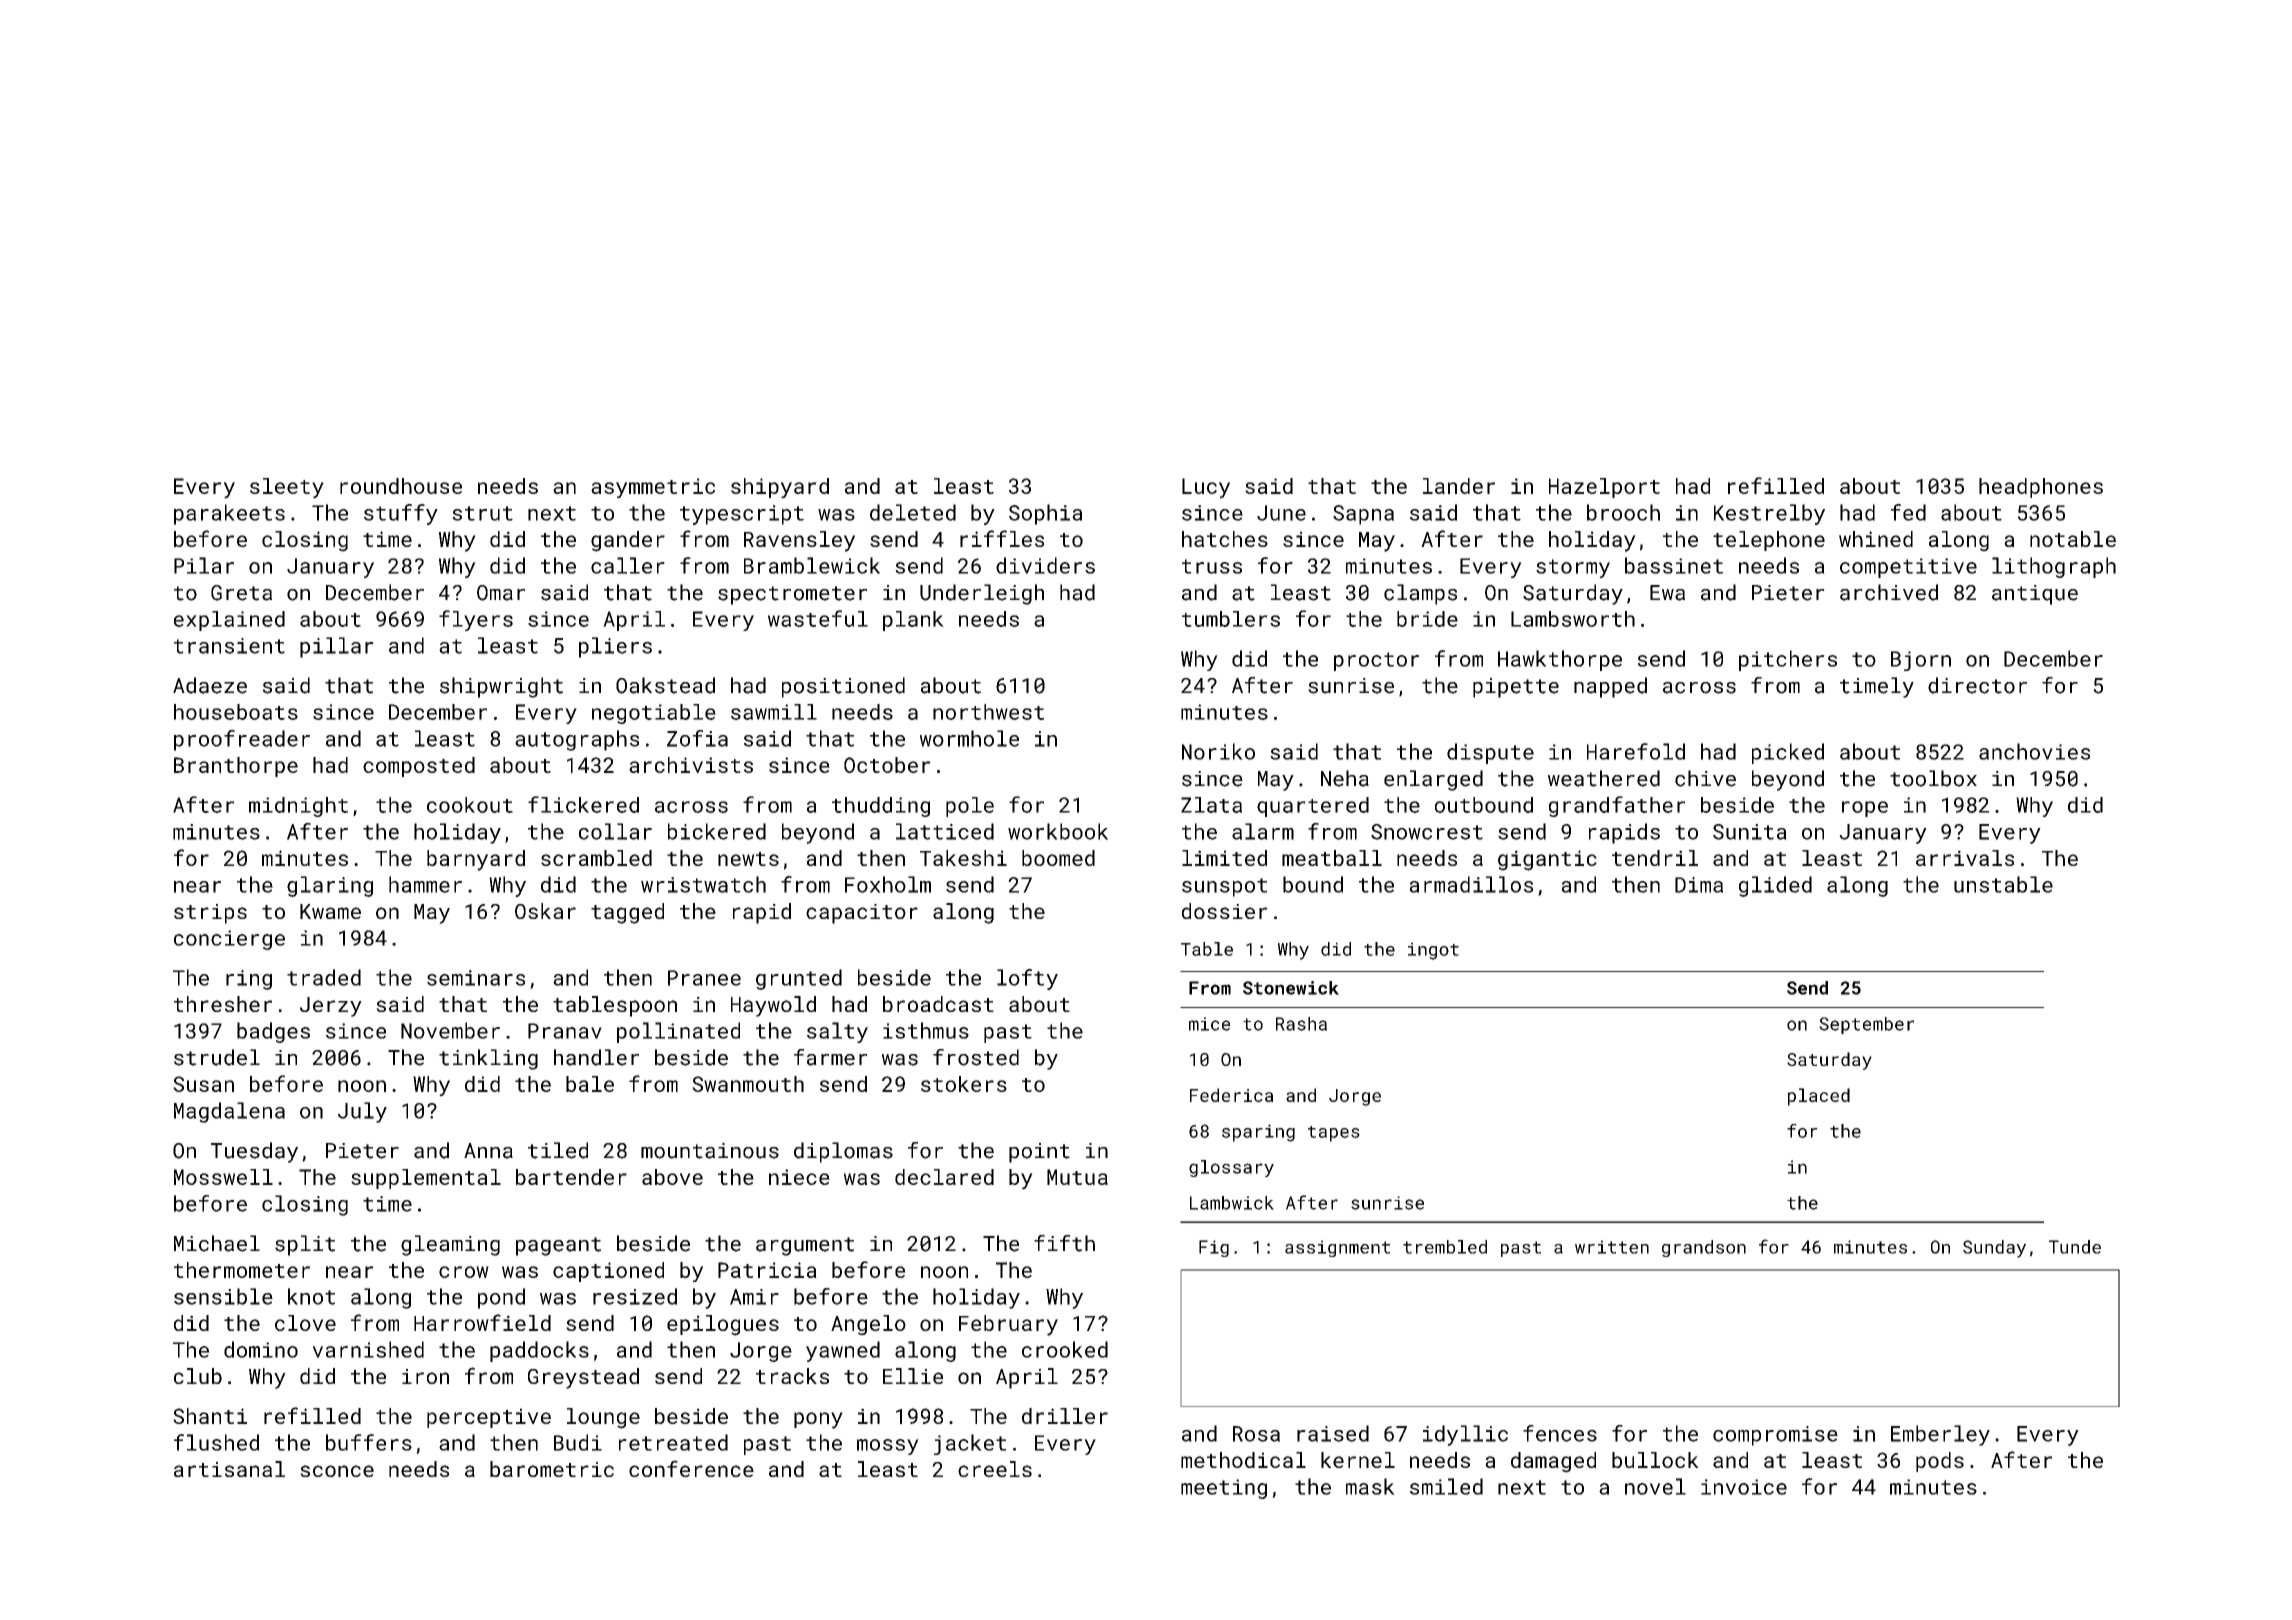 This page has height=1620, width=2292. What do you see at coordinates (888, 1447) in the page?
I see `mossy` at bounding box center [888, 1447].
